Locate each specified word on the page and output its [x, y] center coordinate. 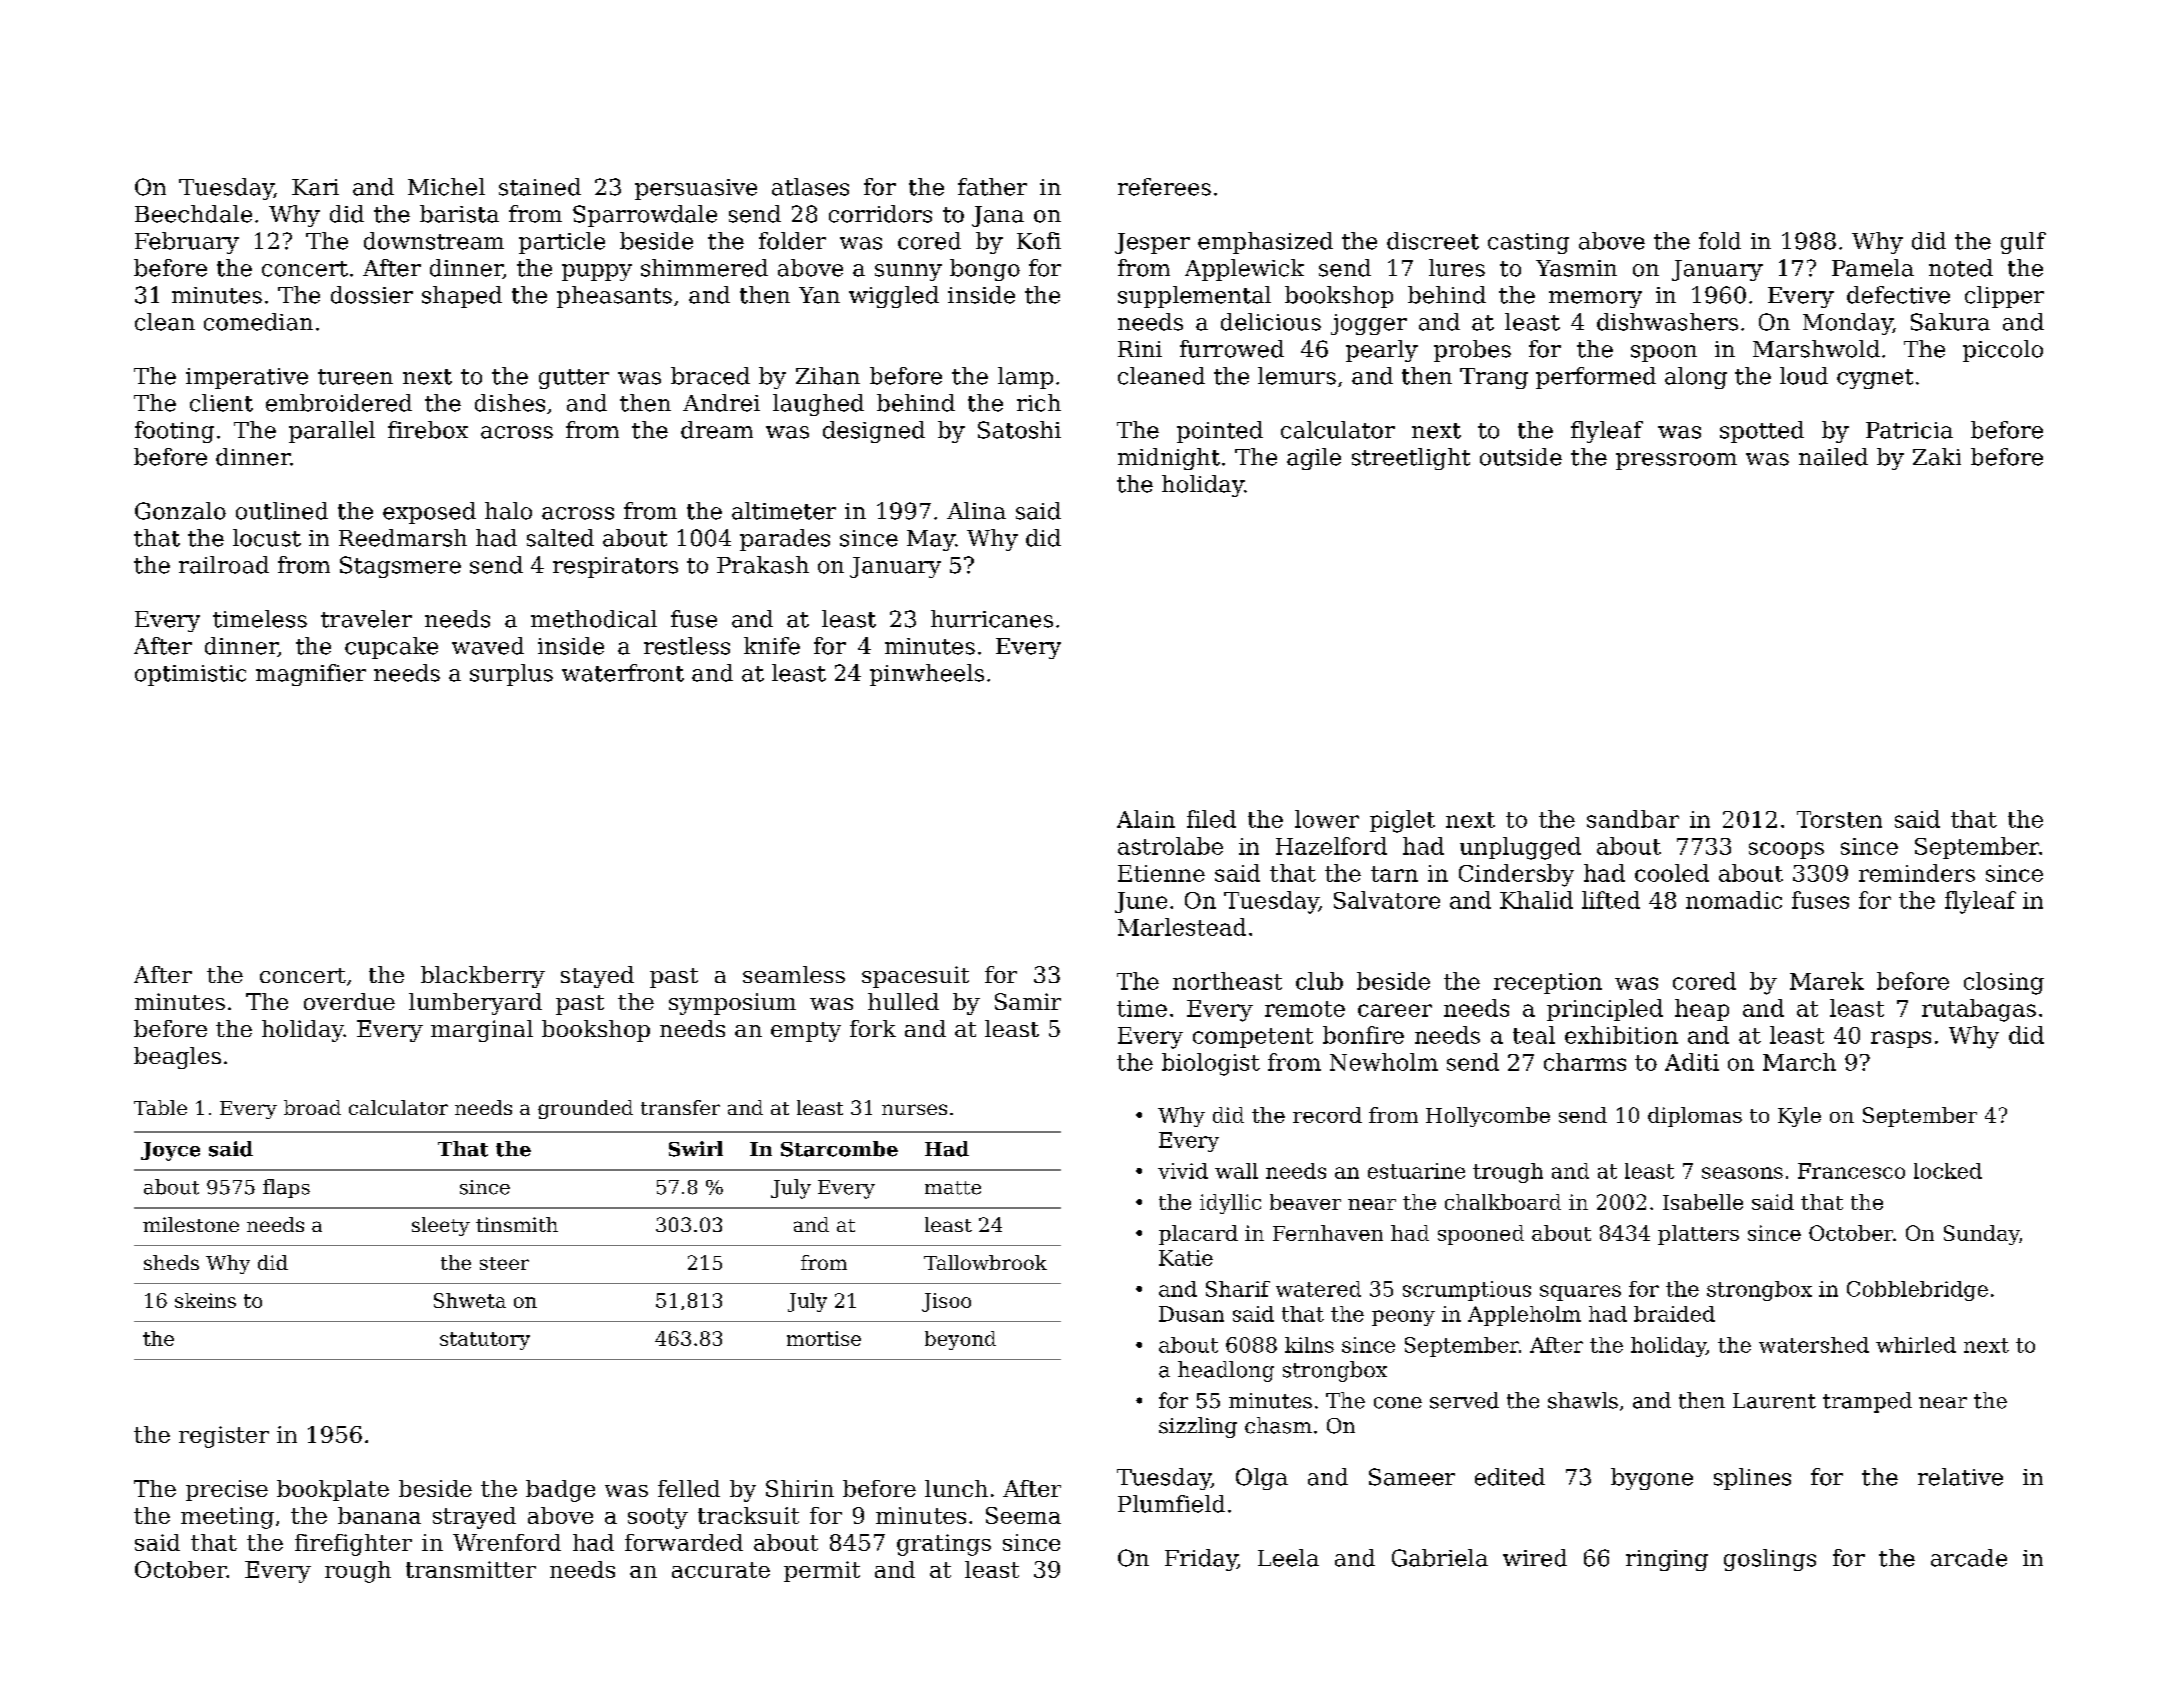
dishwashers [1667, 322]
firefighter [353, 1545]
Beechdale [193, 214]
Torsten [1839, 819]
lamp [1025, 378]
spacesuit [915, 977]
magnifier [311, 675]
